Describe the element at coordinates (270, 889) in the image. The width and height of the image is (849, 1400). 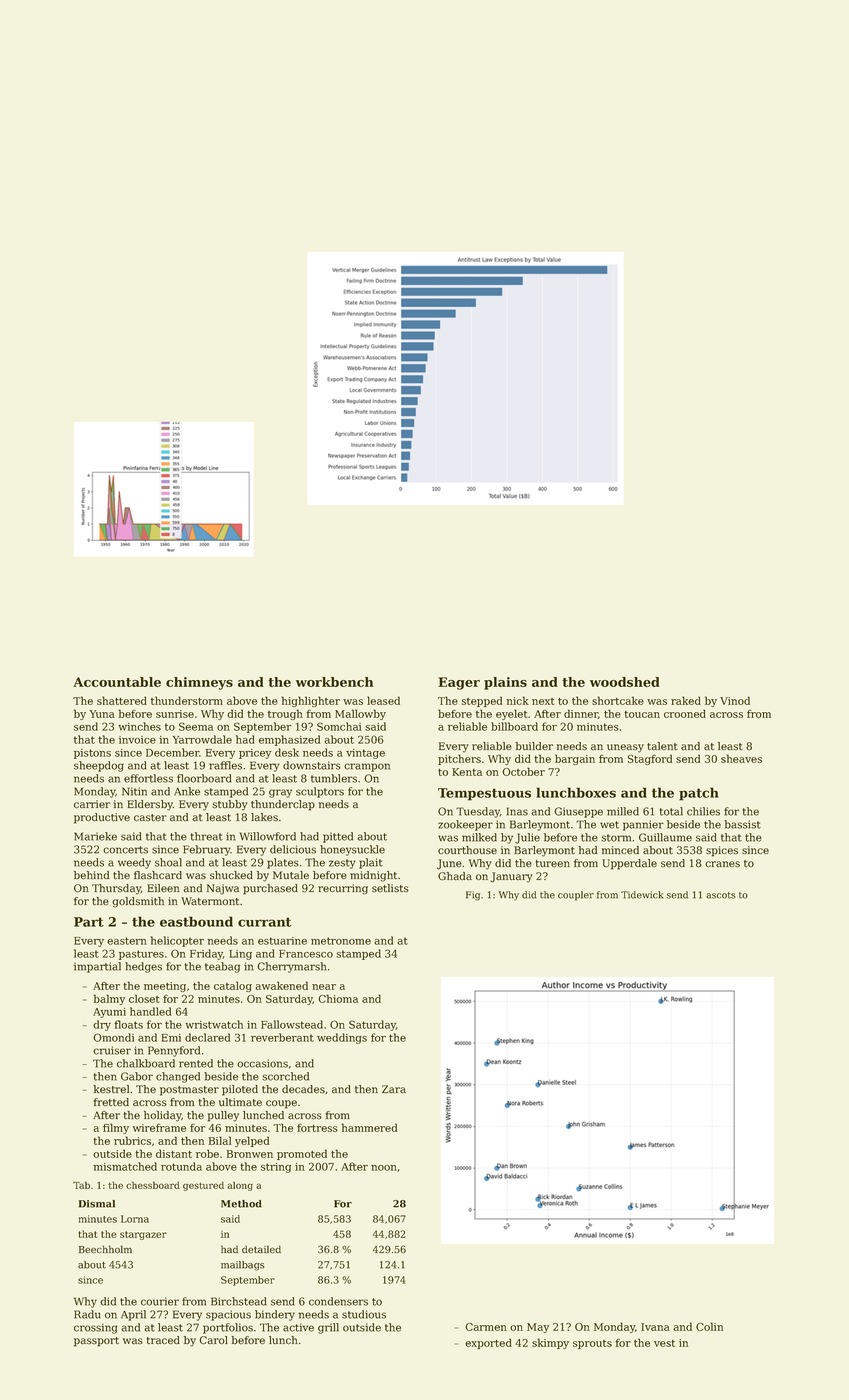
I see `purchased` at that location.
